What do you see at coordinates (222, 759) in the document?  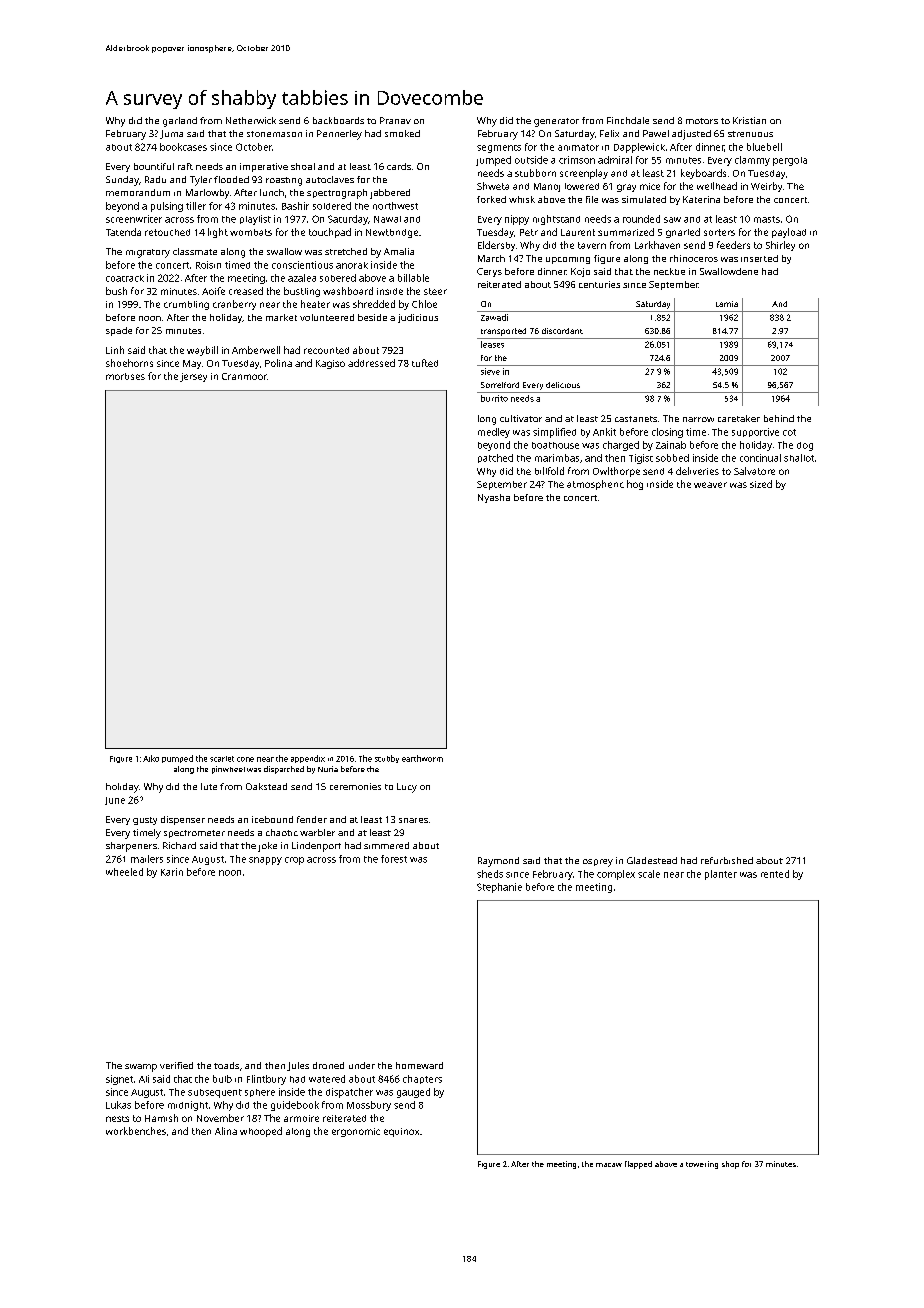 I see `scarlet` at bounding box center [222, 759].
